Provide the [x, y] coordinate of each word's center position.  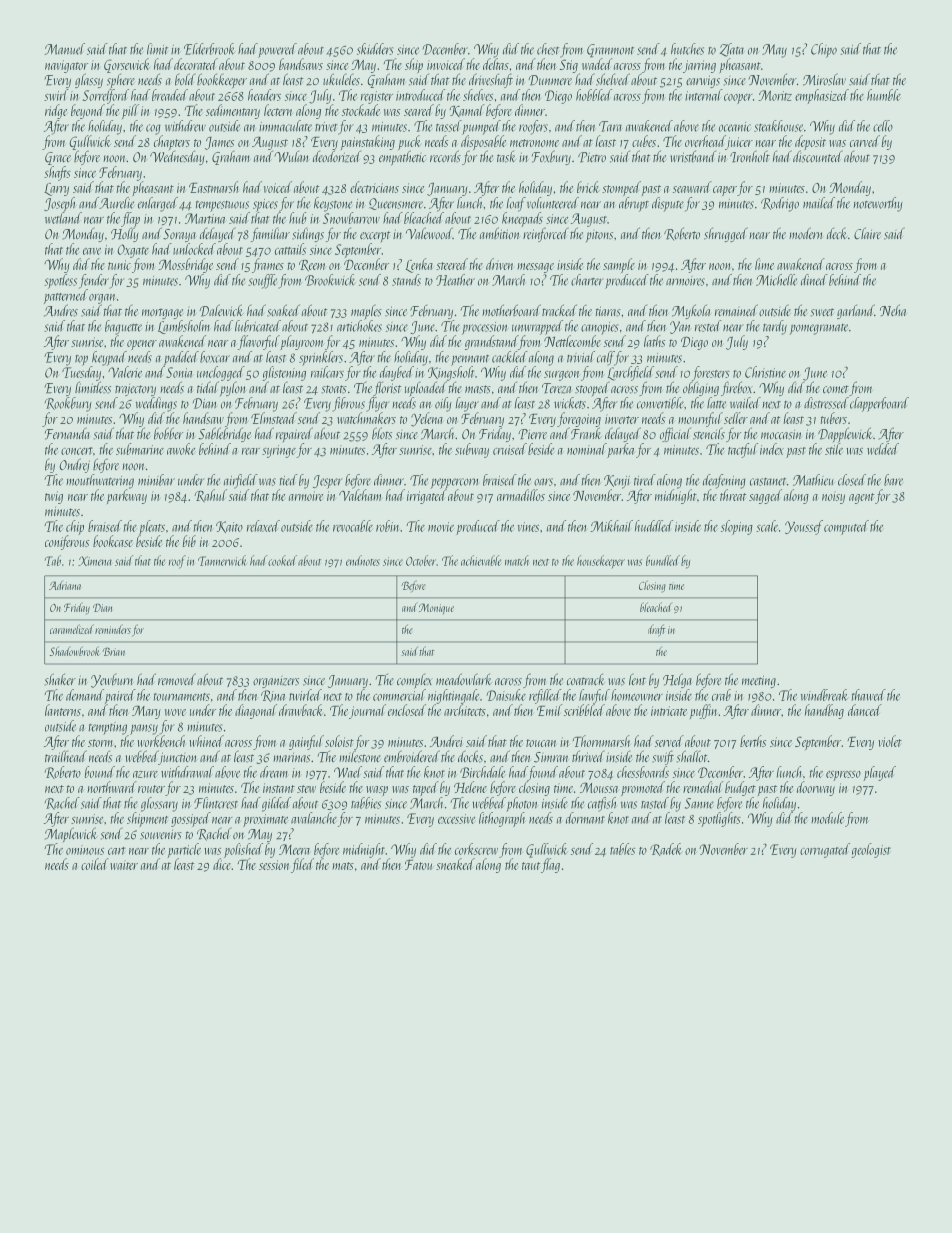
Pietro [592, 157]
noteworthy [878, 204]
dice [222, 864]
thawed [869, 695]
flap [130, 220]
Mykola [691, 311]
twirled [305, 695]
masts [478, 389]
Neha [893, 310]
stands [406, 280]
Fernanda [67, 433]
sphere [121, 81]
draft [656, 630]
